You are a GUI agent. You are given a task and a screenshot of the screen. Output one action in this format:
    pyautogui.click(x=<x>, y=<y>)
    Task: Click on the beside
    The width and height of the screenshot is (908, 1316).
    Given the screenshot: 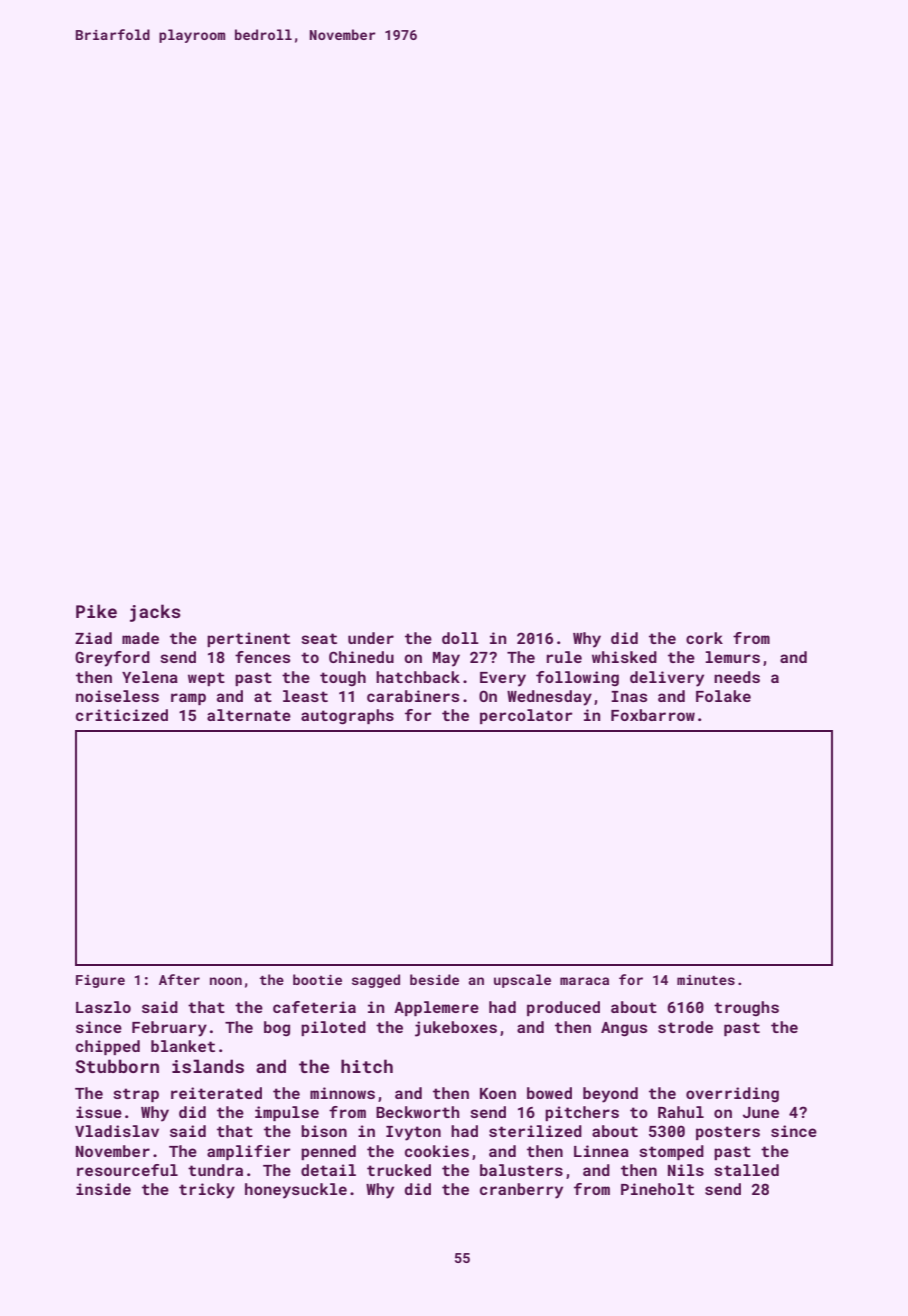 What is the action you would take?
    pyautogui.click(x=434, y=979)
